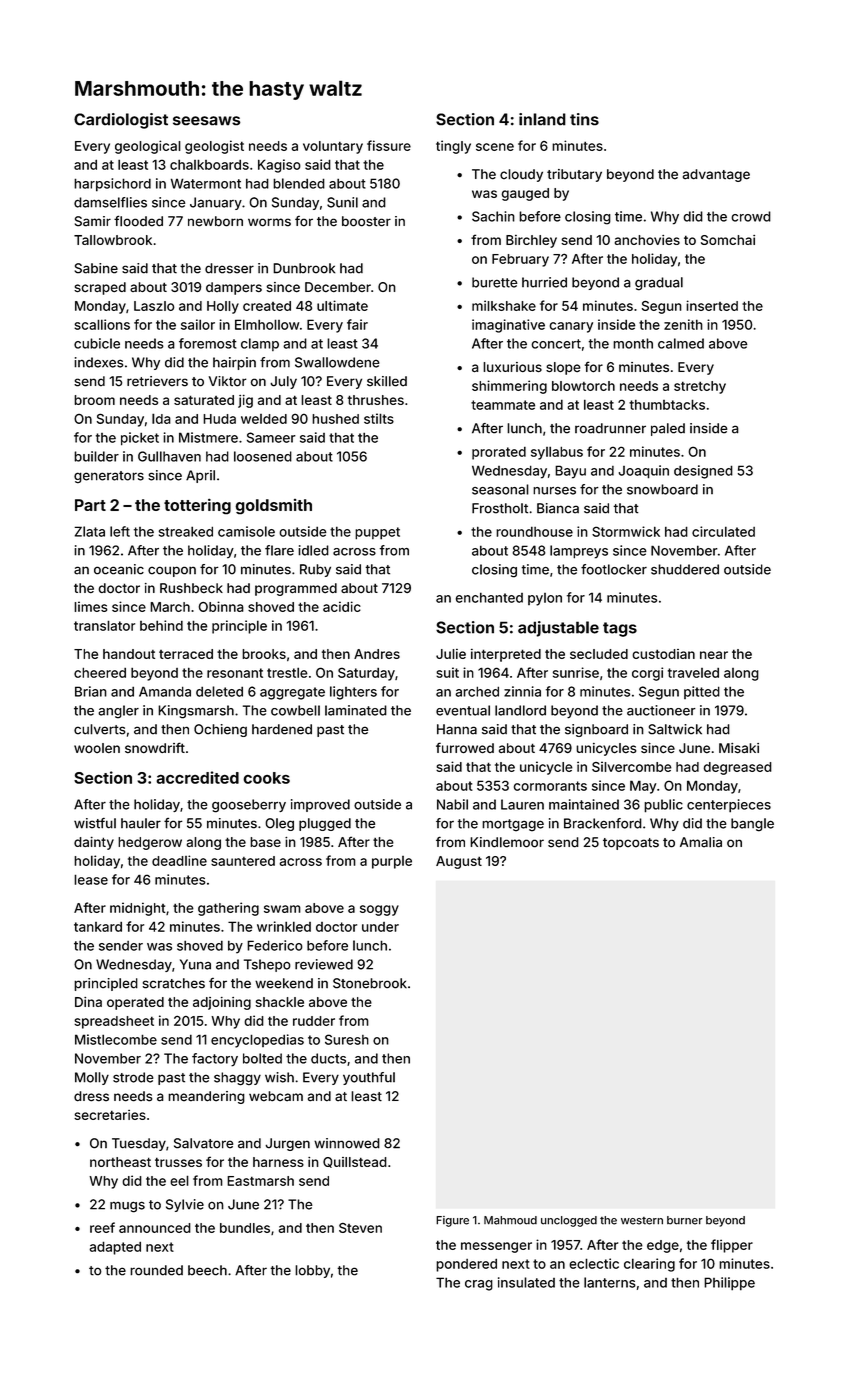 The height and width of the screenshot is (1400, 849). I want to click on tins, so click(584, 119).
